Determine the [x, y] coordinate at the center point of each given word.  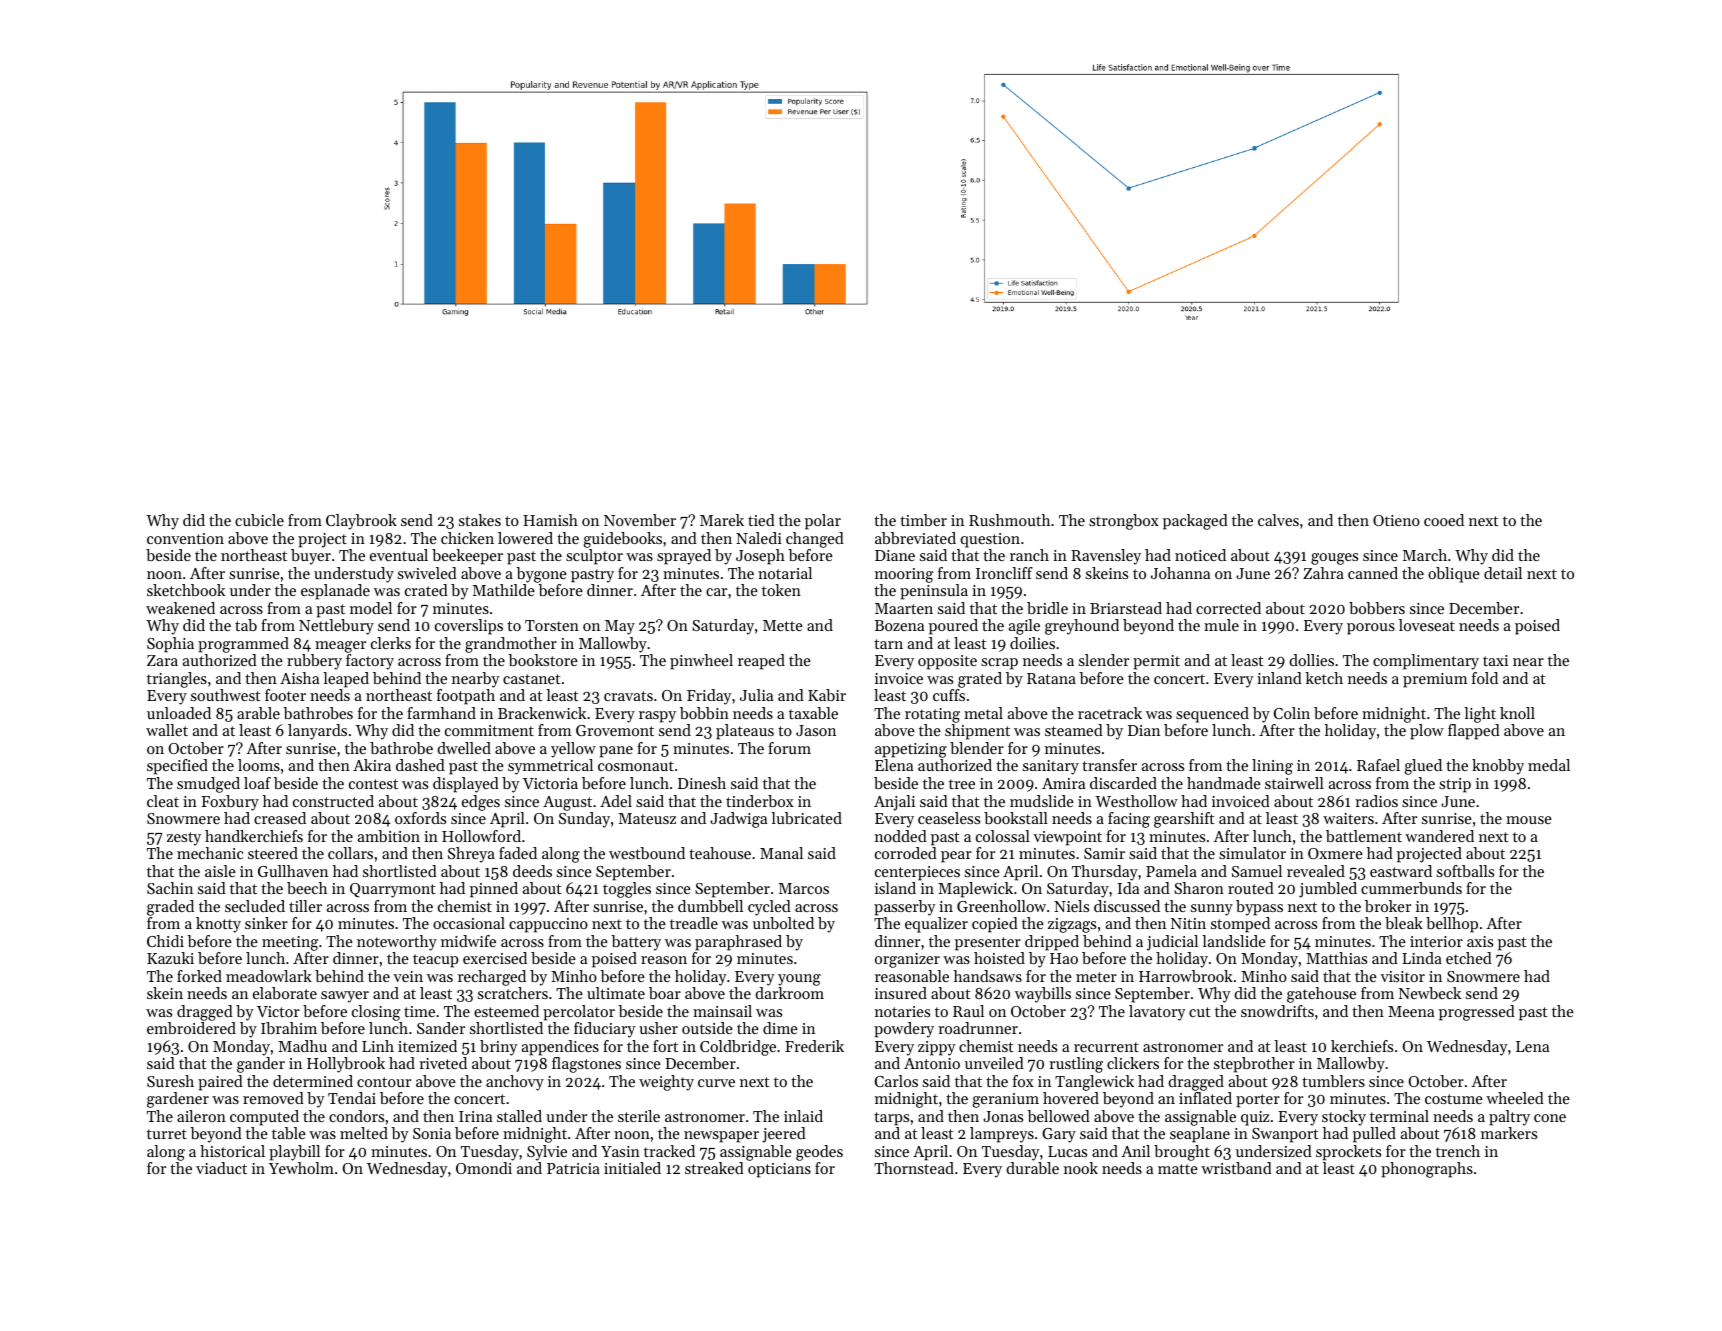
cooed [1444, 520]
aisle [220, 871]
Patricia [573, 1168]
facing [1129, 820]
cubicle [259, 520]
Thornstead [914, 1168]
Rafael [1378, 765]
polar [823, 522]
